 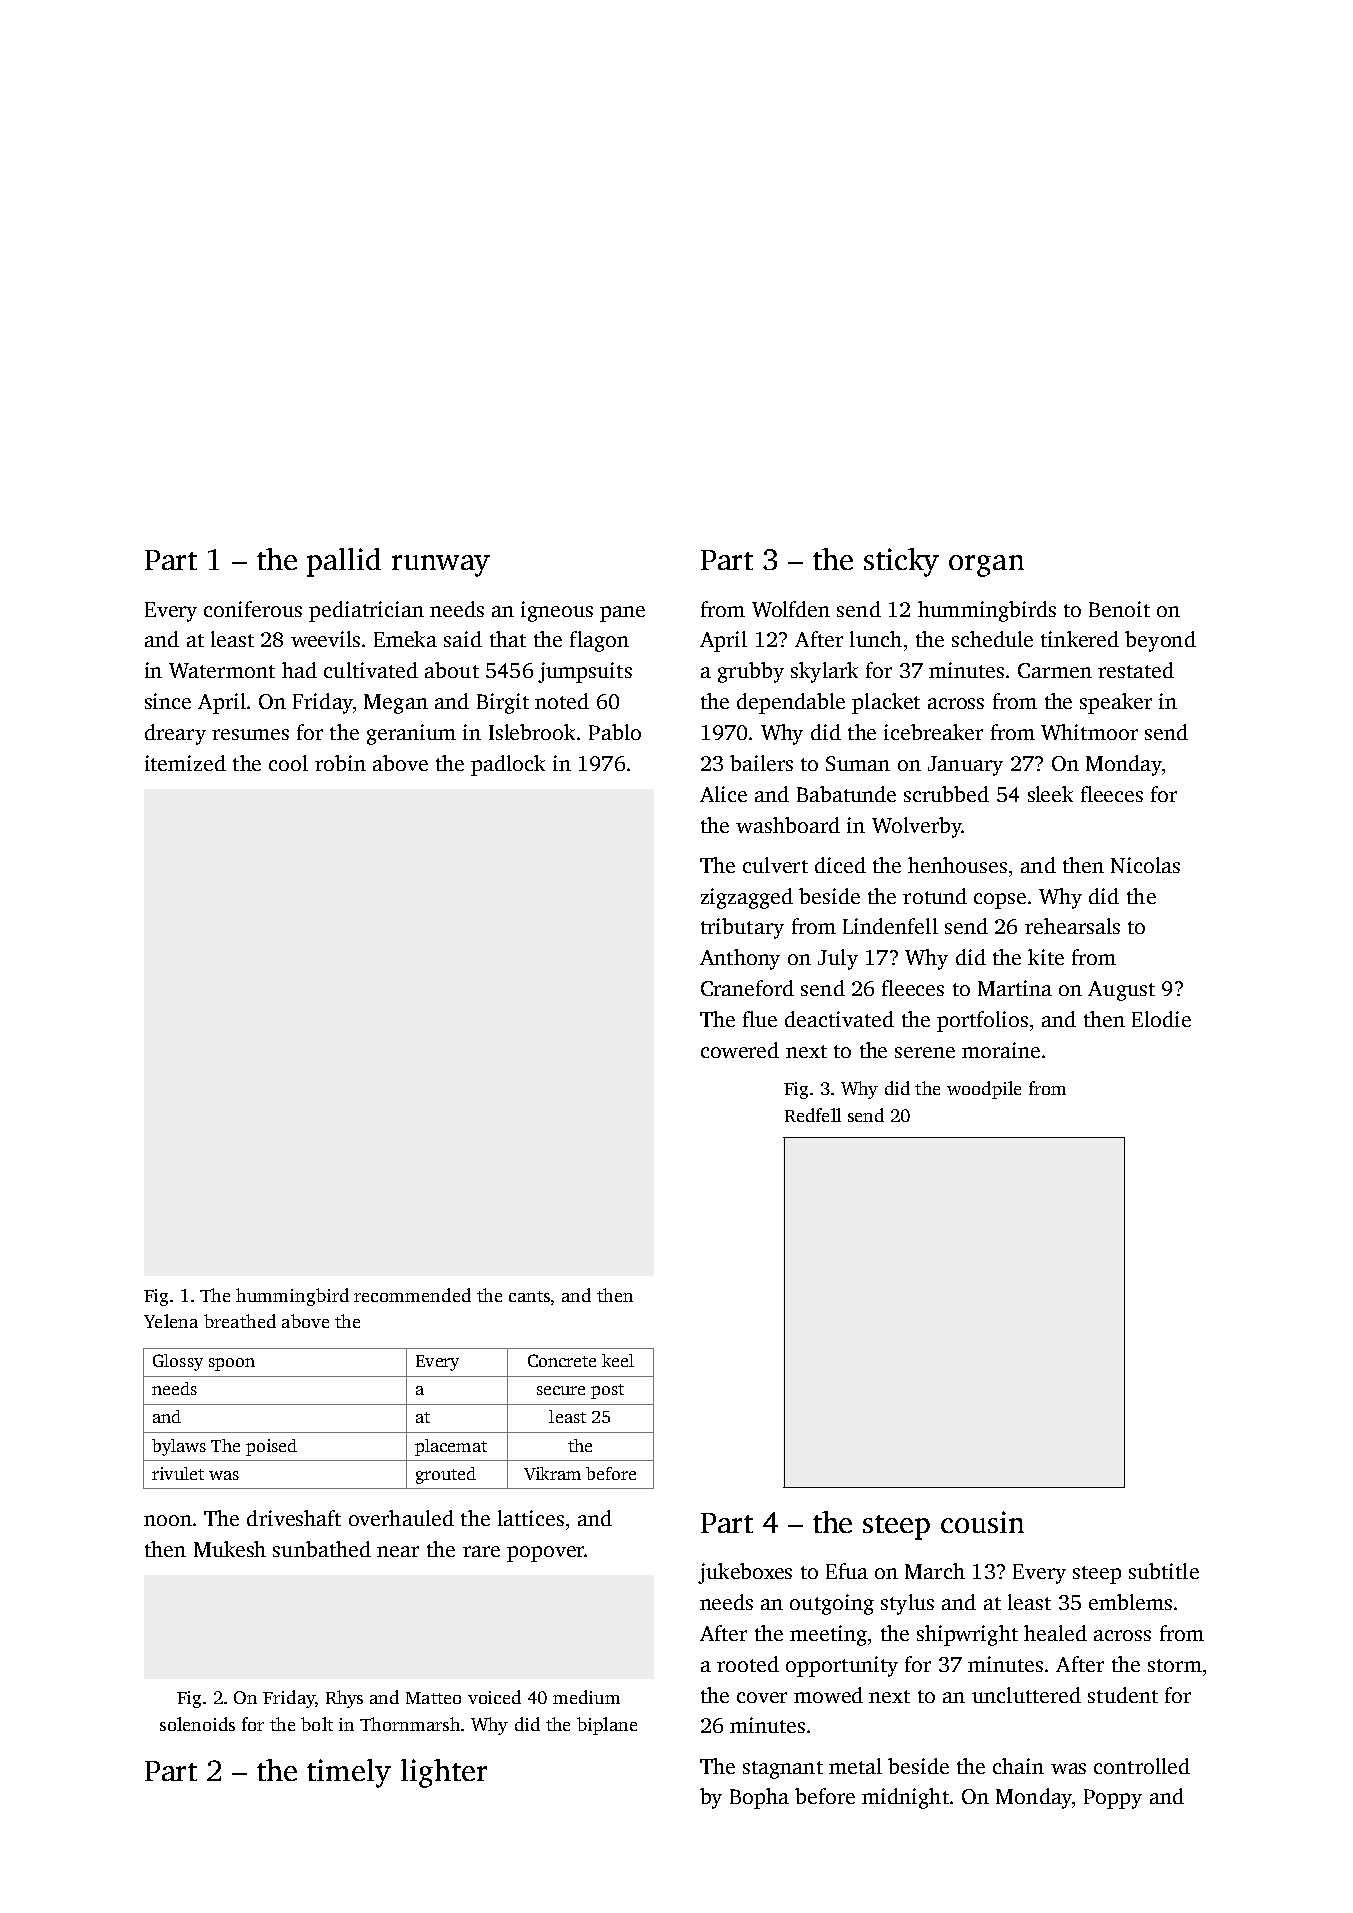 I want to click on spoon, so click(x=232, y=1364).
